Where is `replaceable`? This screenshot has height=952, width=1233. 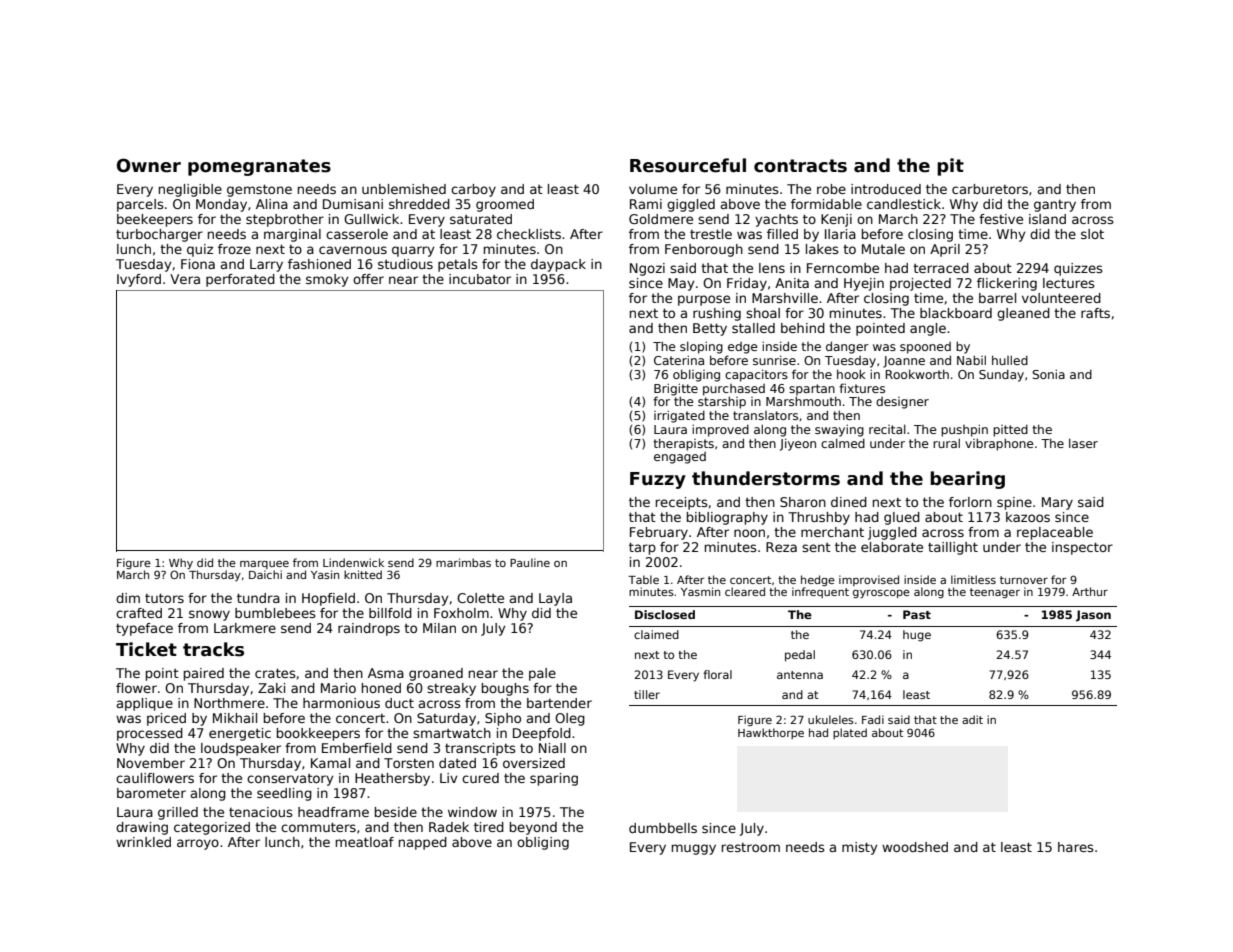 replaceable is located at coordinates (1055, 533).
